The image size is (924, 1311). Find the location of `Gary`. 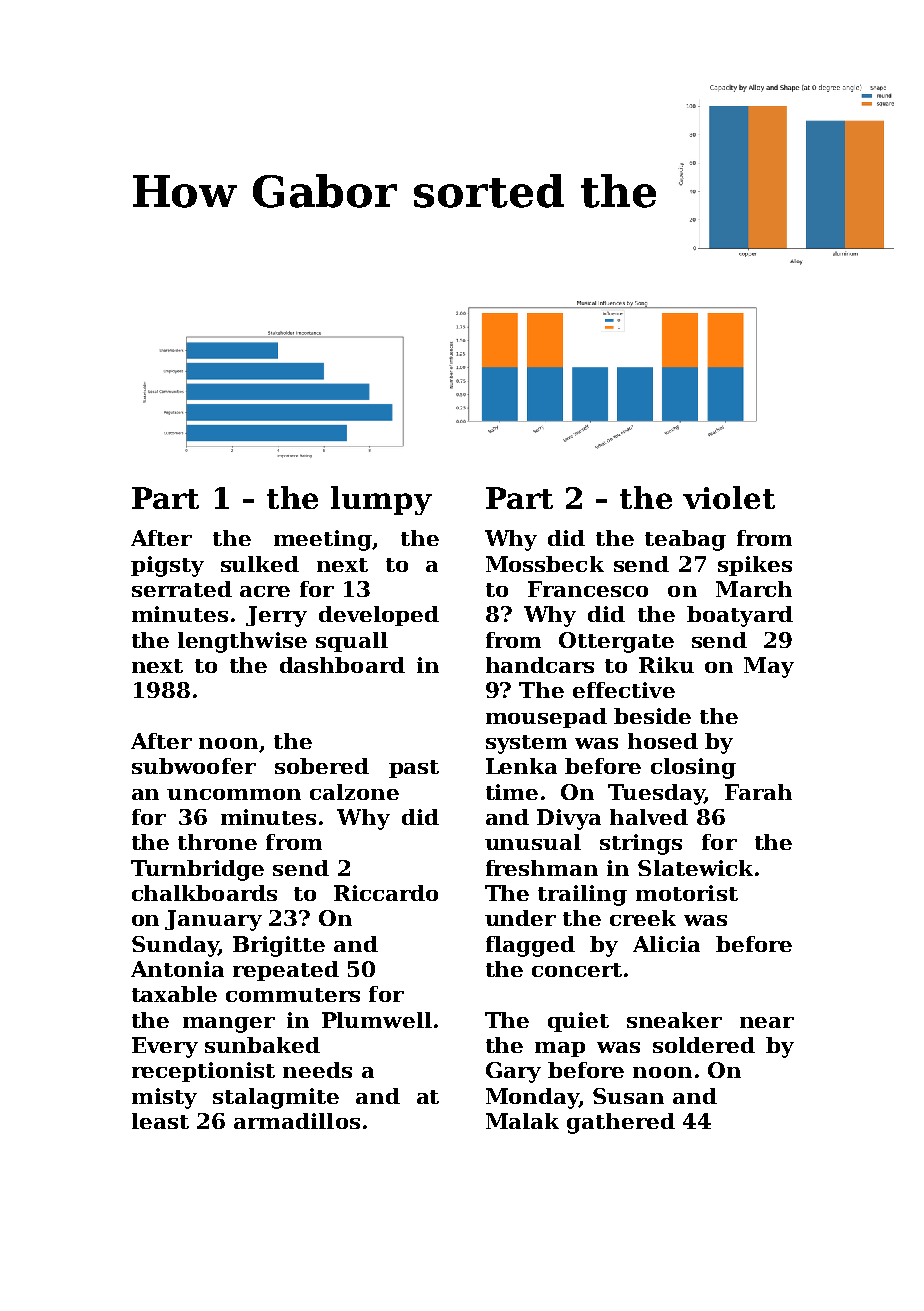

Gary is located at coordinates (513, 1072).
